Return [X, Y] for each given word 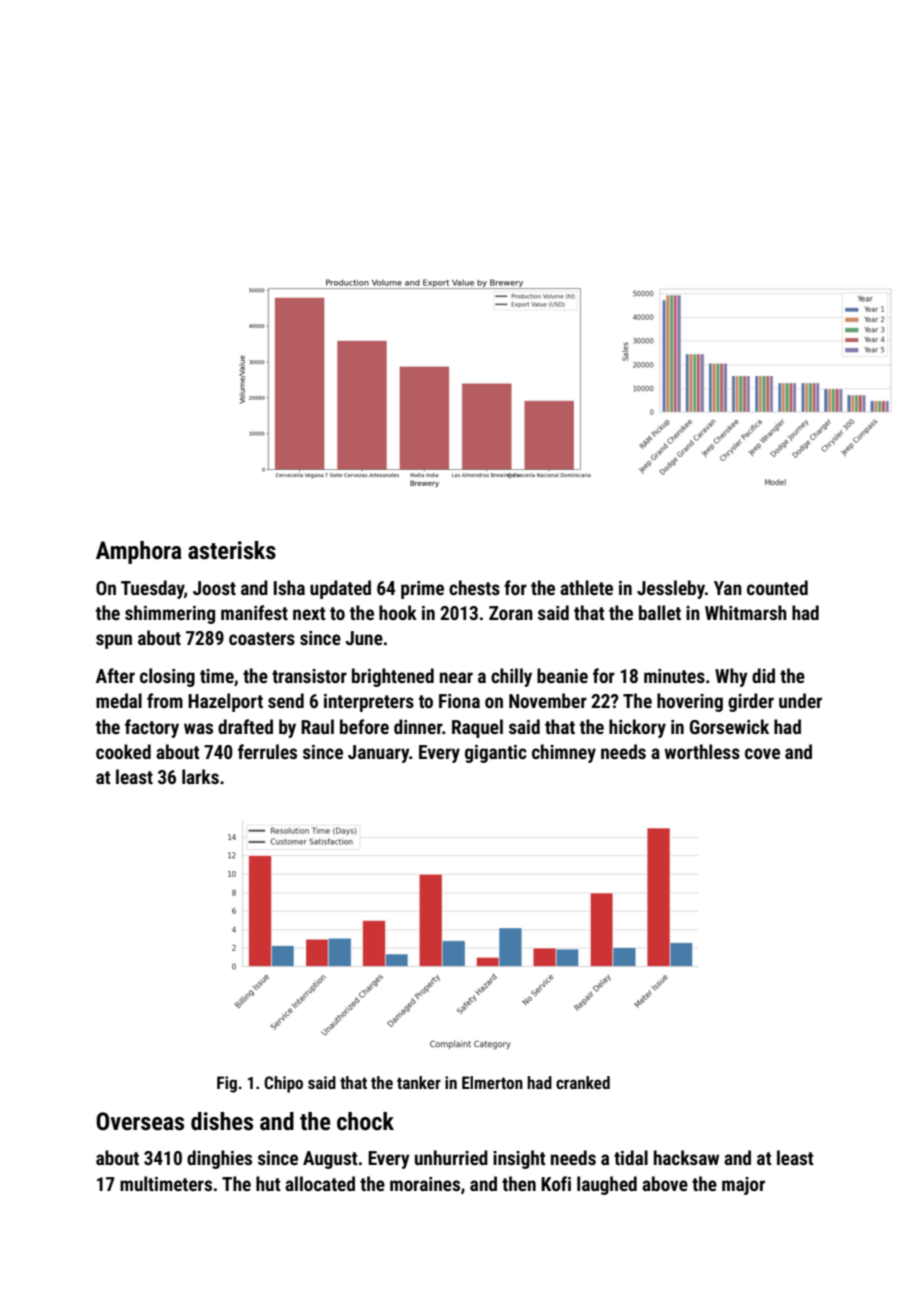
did [763, 675]
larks [200, 776]
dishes [222, 1121]
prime [422, 590]
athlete [586, 587]
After [115, 675]
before [364, 726]
